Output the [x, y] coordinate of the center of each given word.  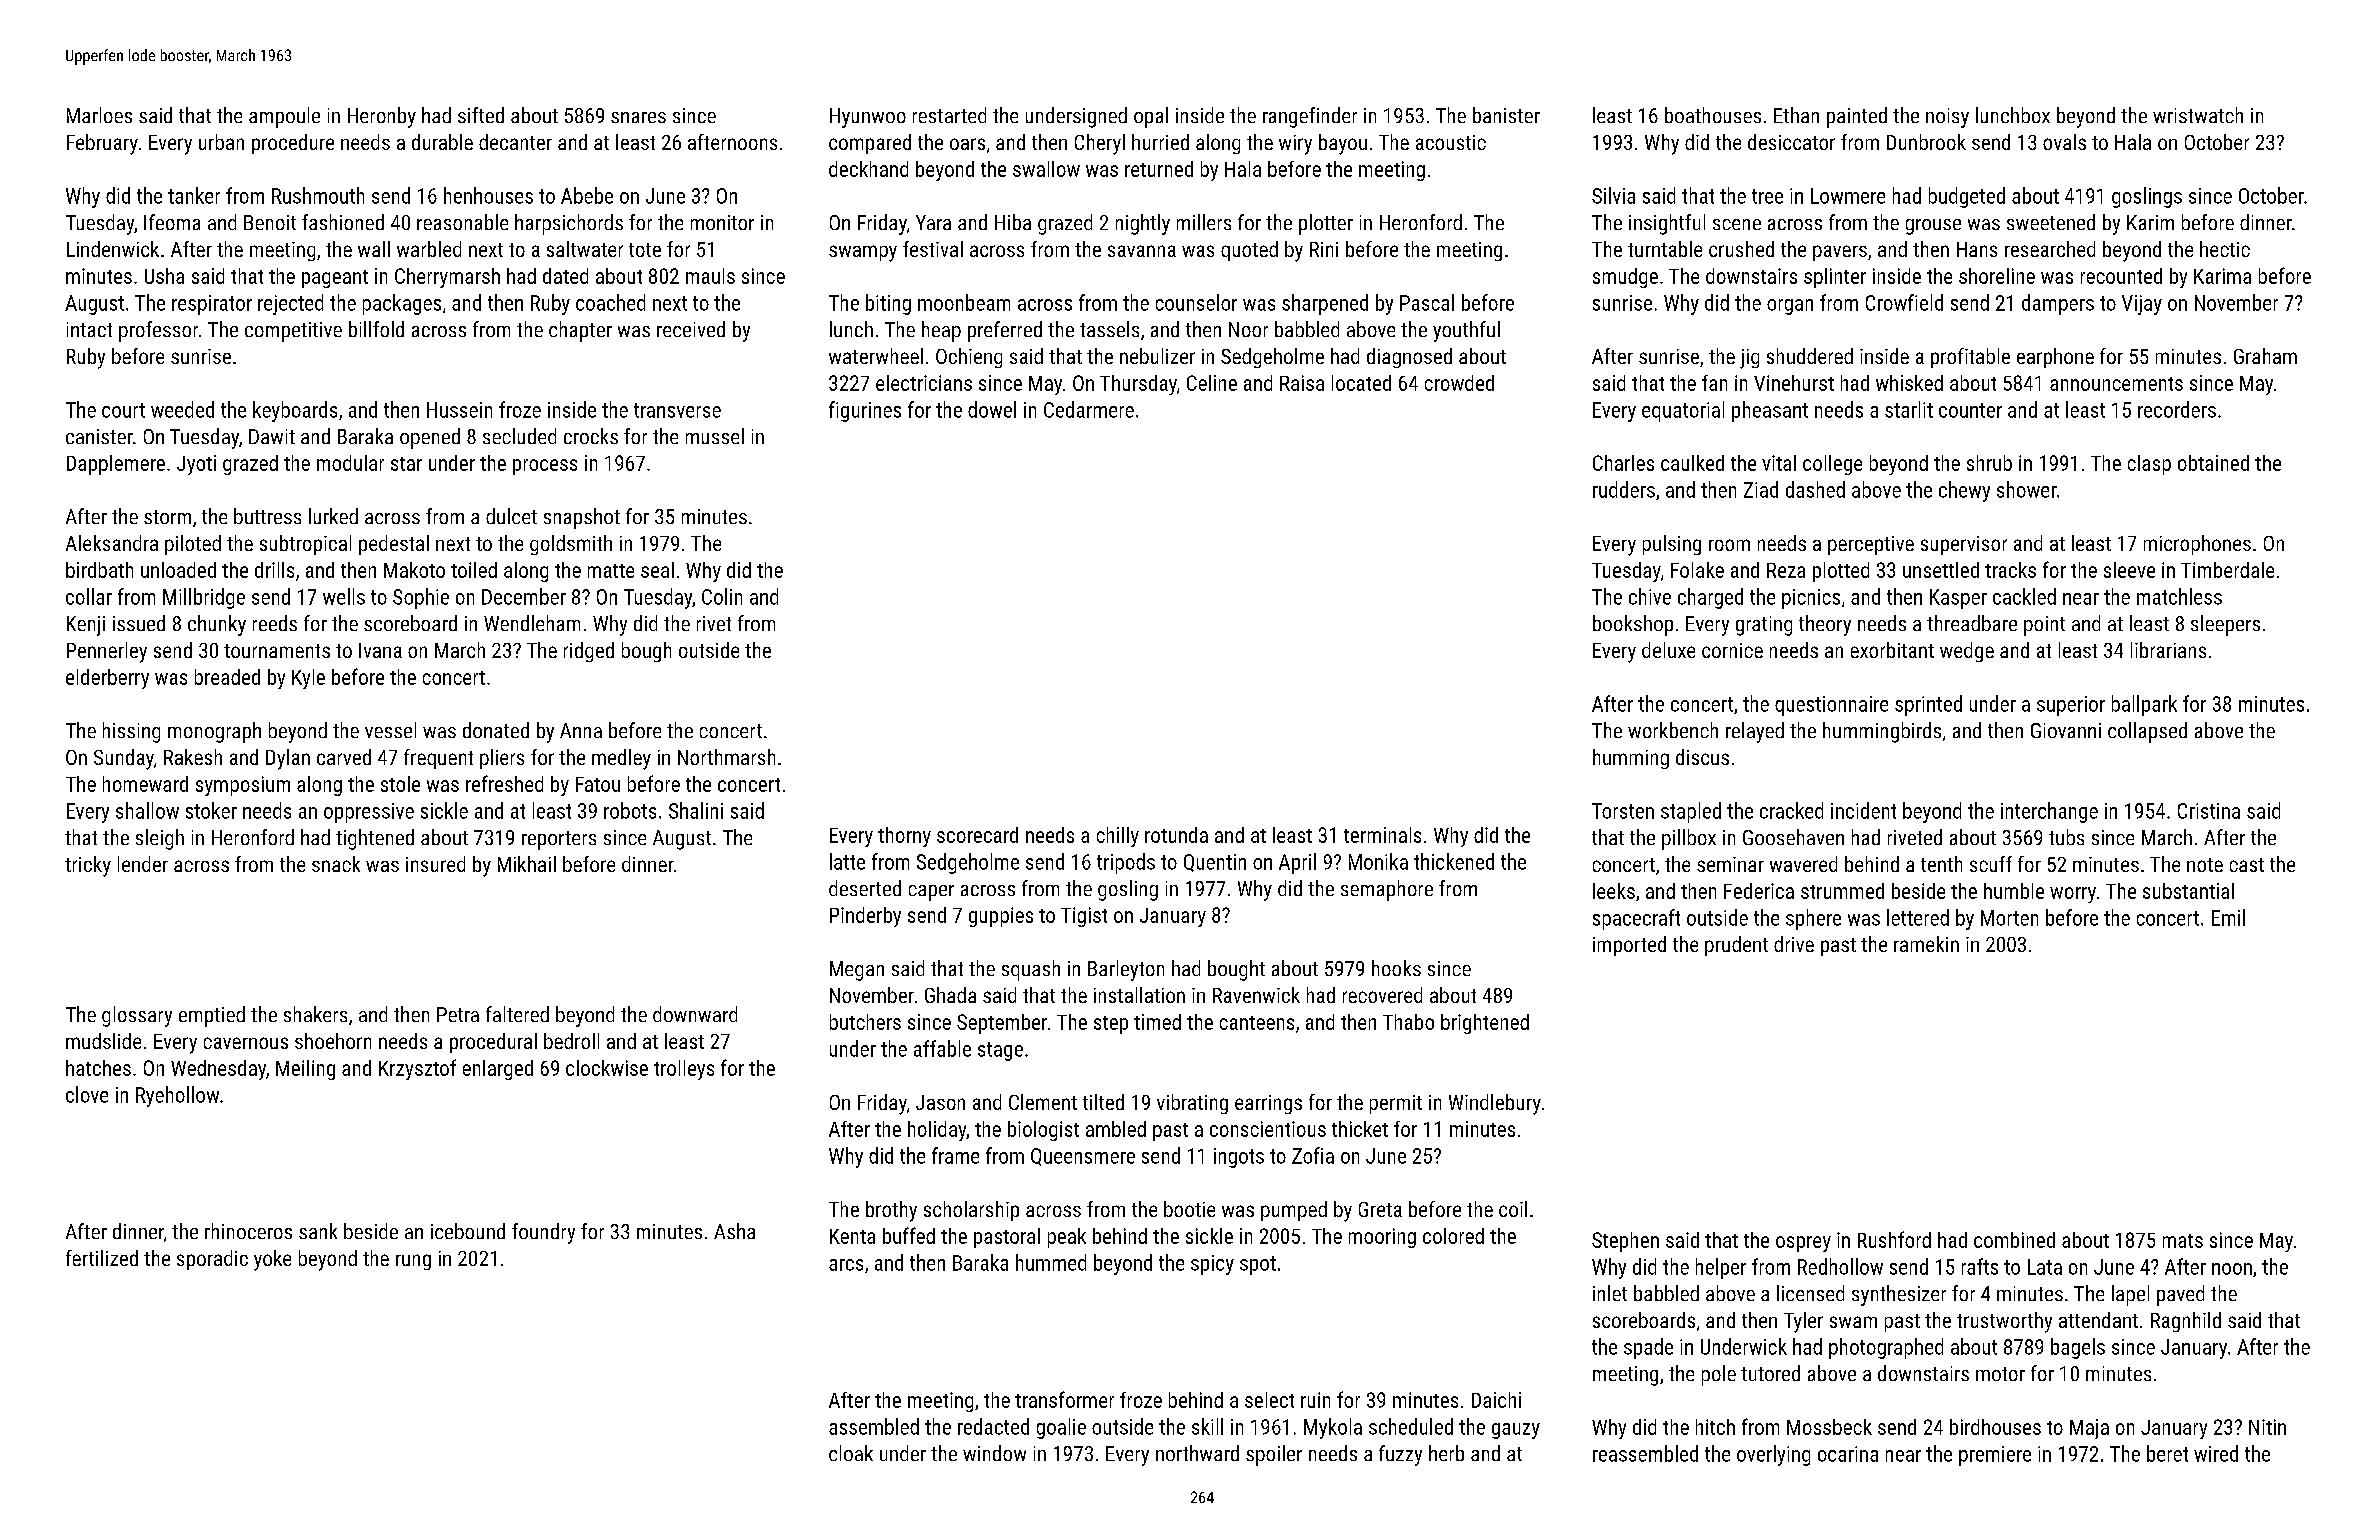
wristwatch [2198, 115]
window [994, 1453]
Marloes [99, 115]
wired [2216, 1453]
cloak [851, 1453]
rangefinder [1310, 117]
